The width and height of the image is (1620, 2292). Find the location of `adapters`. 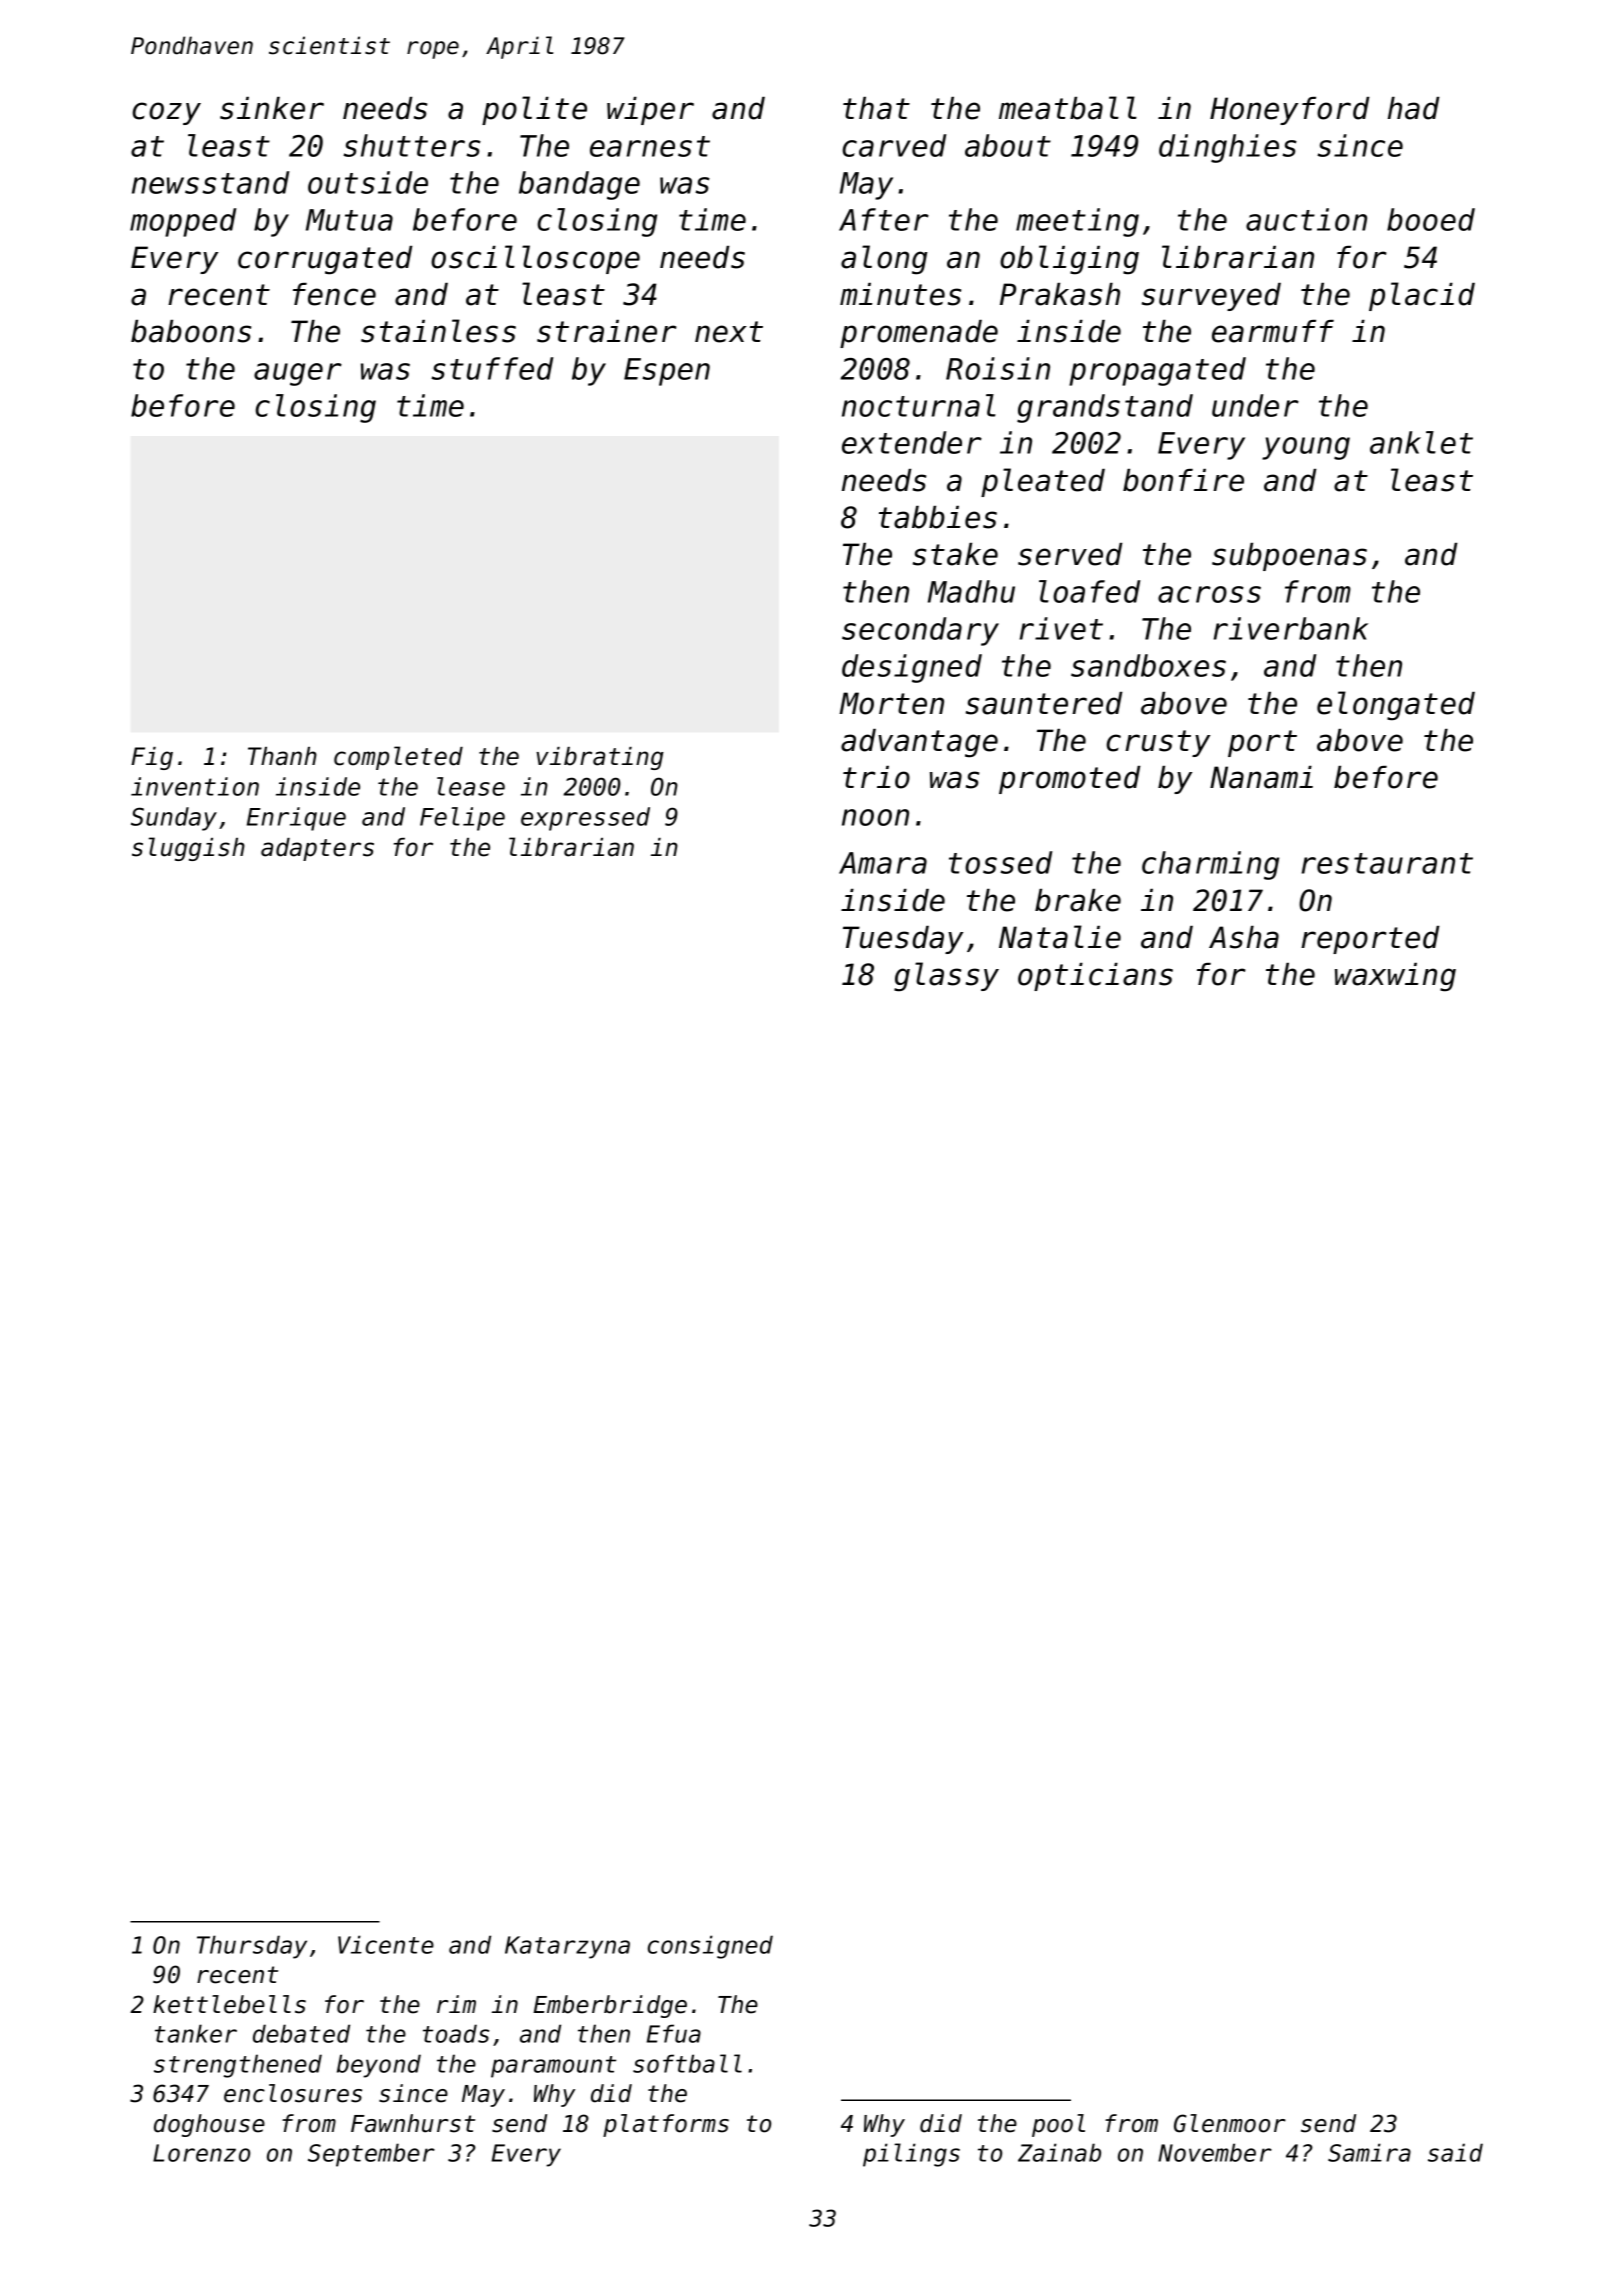

adapters is located at coordinates (317, 849).
